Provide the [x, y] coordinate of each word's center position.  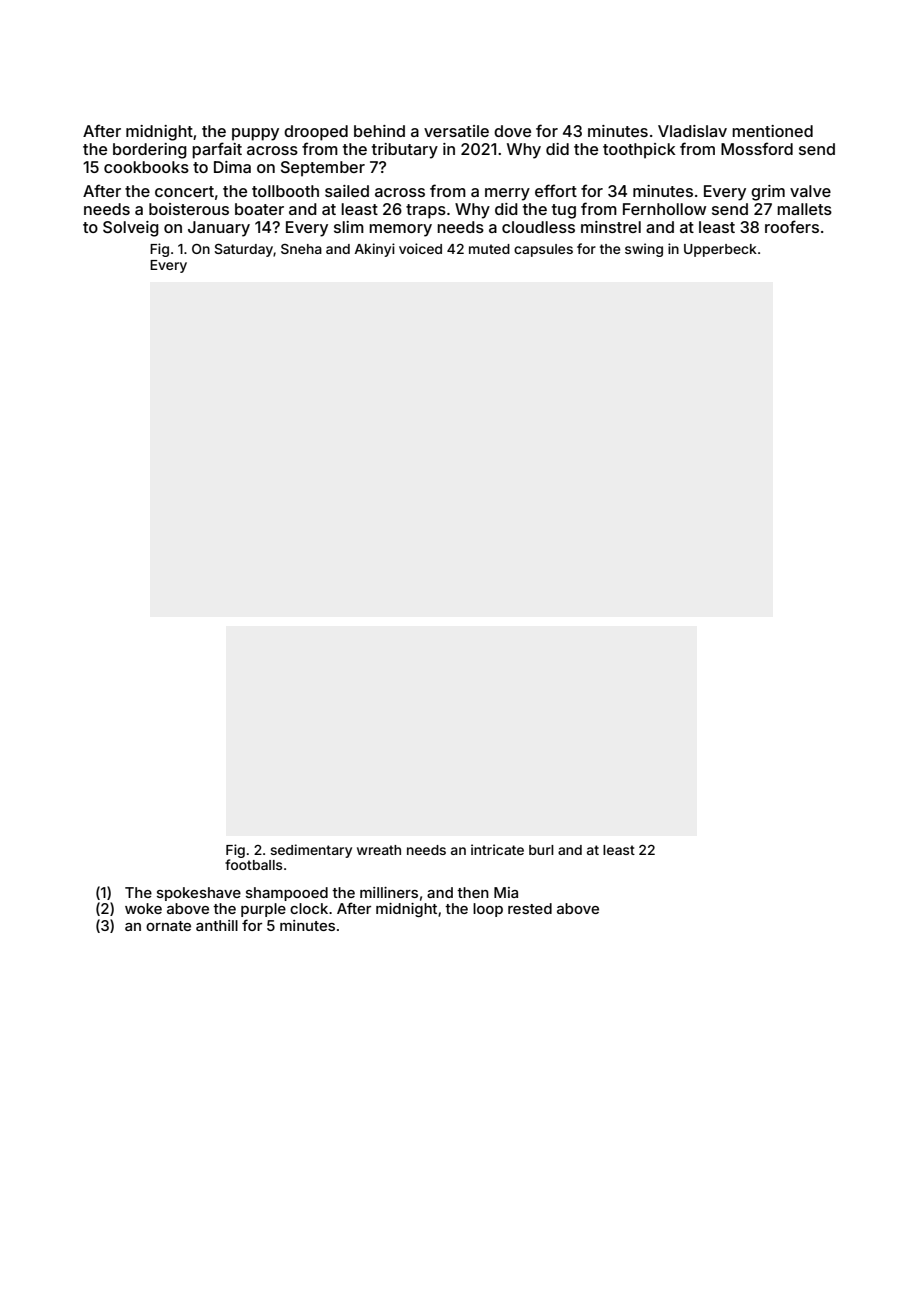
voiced [420, 248]
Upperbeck [720, 250]
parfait [217, 150]
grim [768, 193]
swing [644, 250]
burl [541, 850]
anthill [217, 925]
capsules [543, 250]
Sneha [301, 249]
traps [426, 211]
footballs [253, 864]
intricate [497, 849]
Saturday [243, 250]
